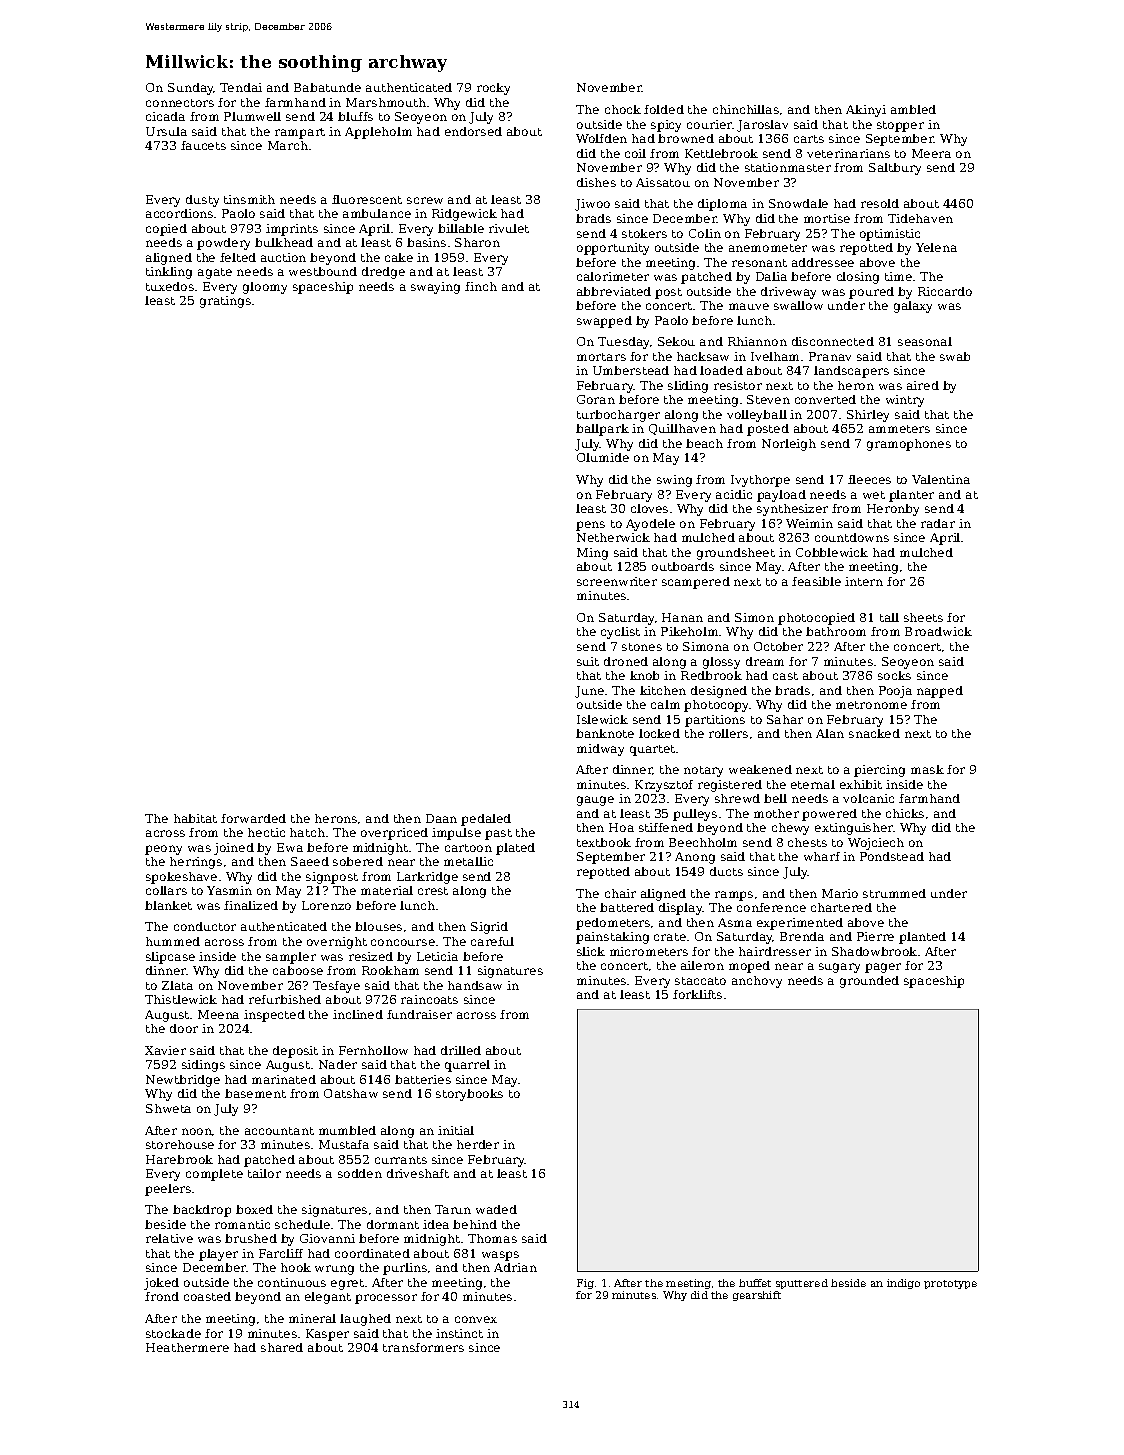 The width and height of the page is (1124, 1455). Describe the element at coordinates (168, 1108) in the page. I see `Shweta` at that location.
